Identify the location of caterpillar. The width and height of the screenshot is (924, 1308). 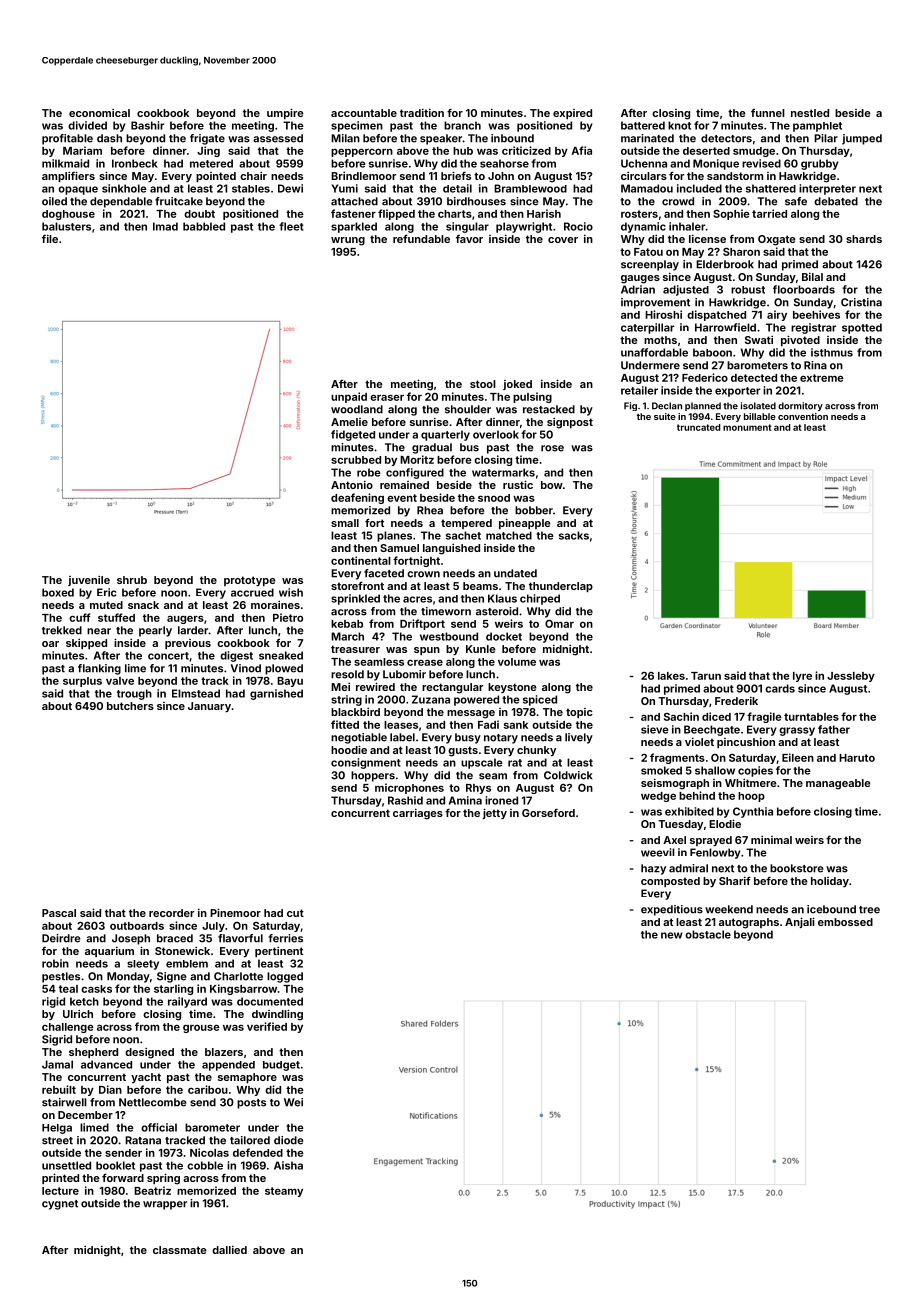
(647, 328).
